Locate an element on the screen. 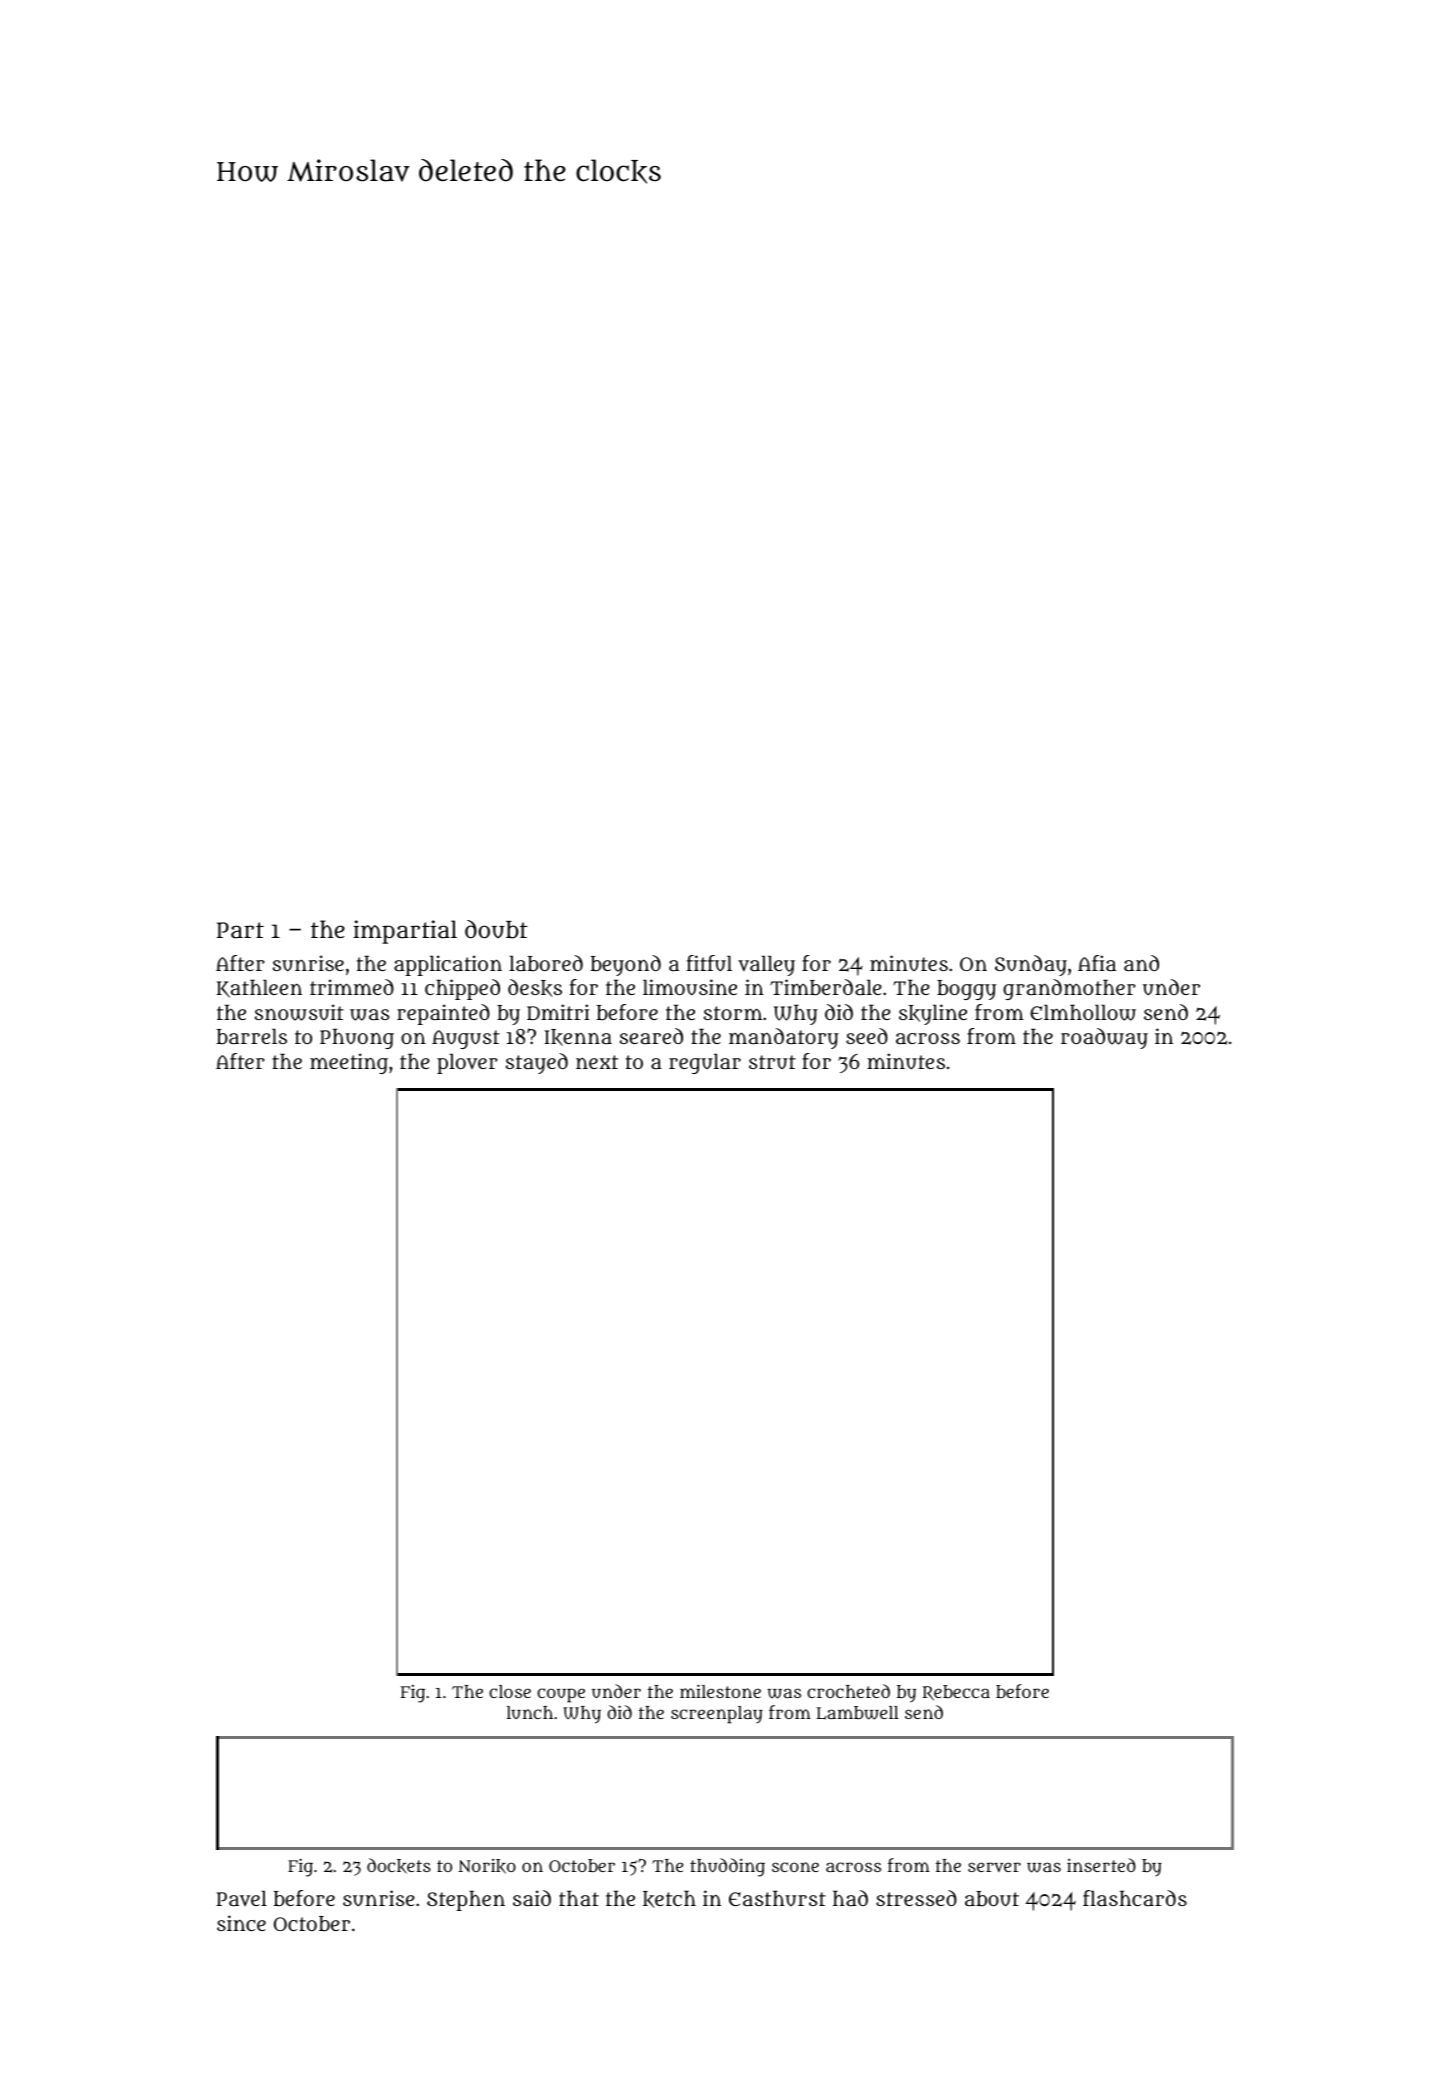  limousine is located at coordinates (690, 987).
